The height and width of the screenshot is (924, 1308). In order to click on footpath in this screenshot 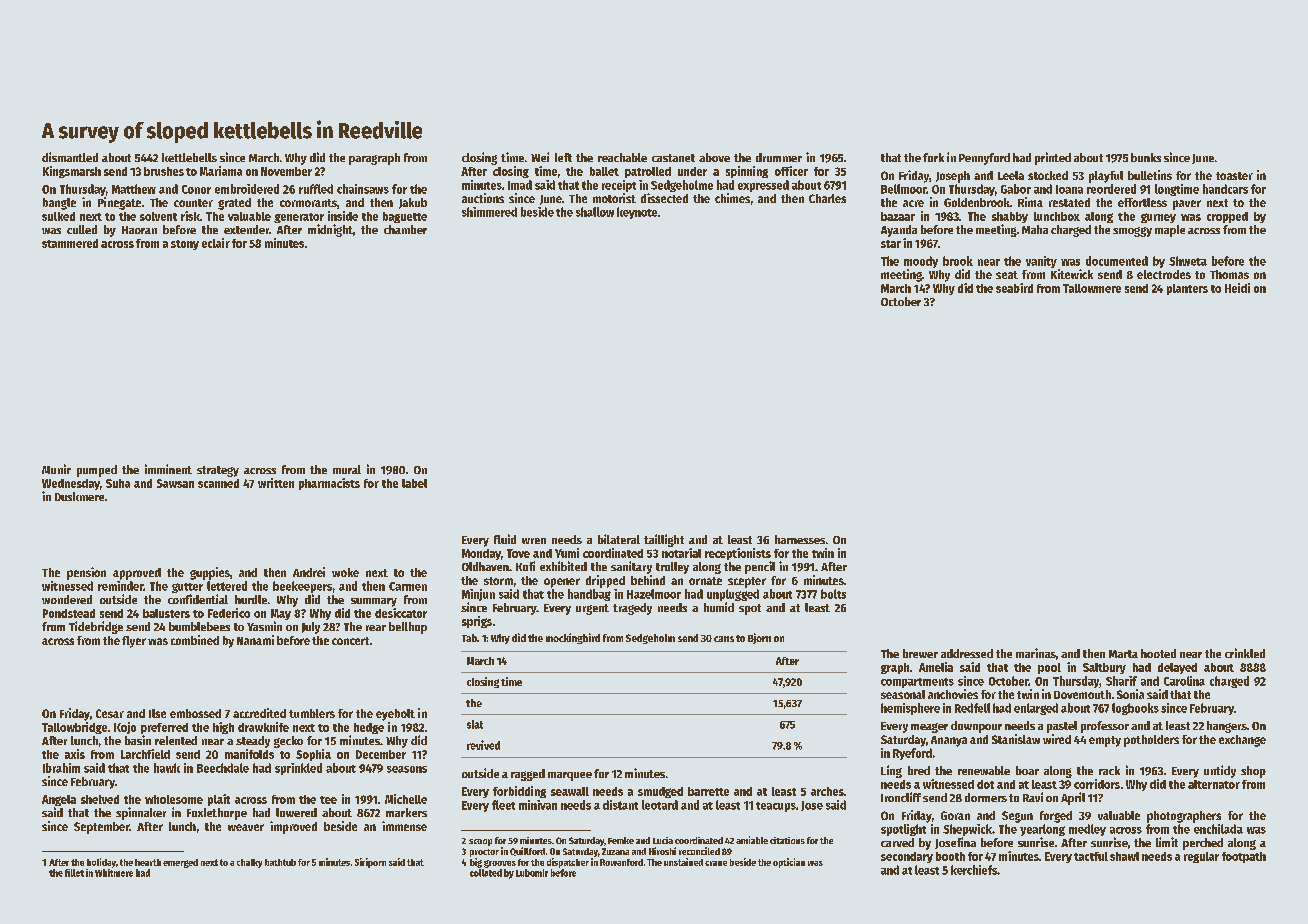, I will do `click(1244, 857)`.
